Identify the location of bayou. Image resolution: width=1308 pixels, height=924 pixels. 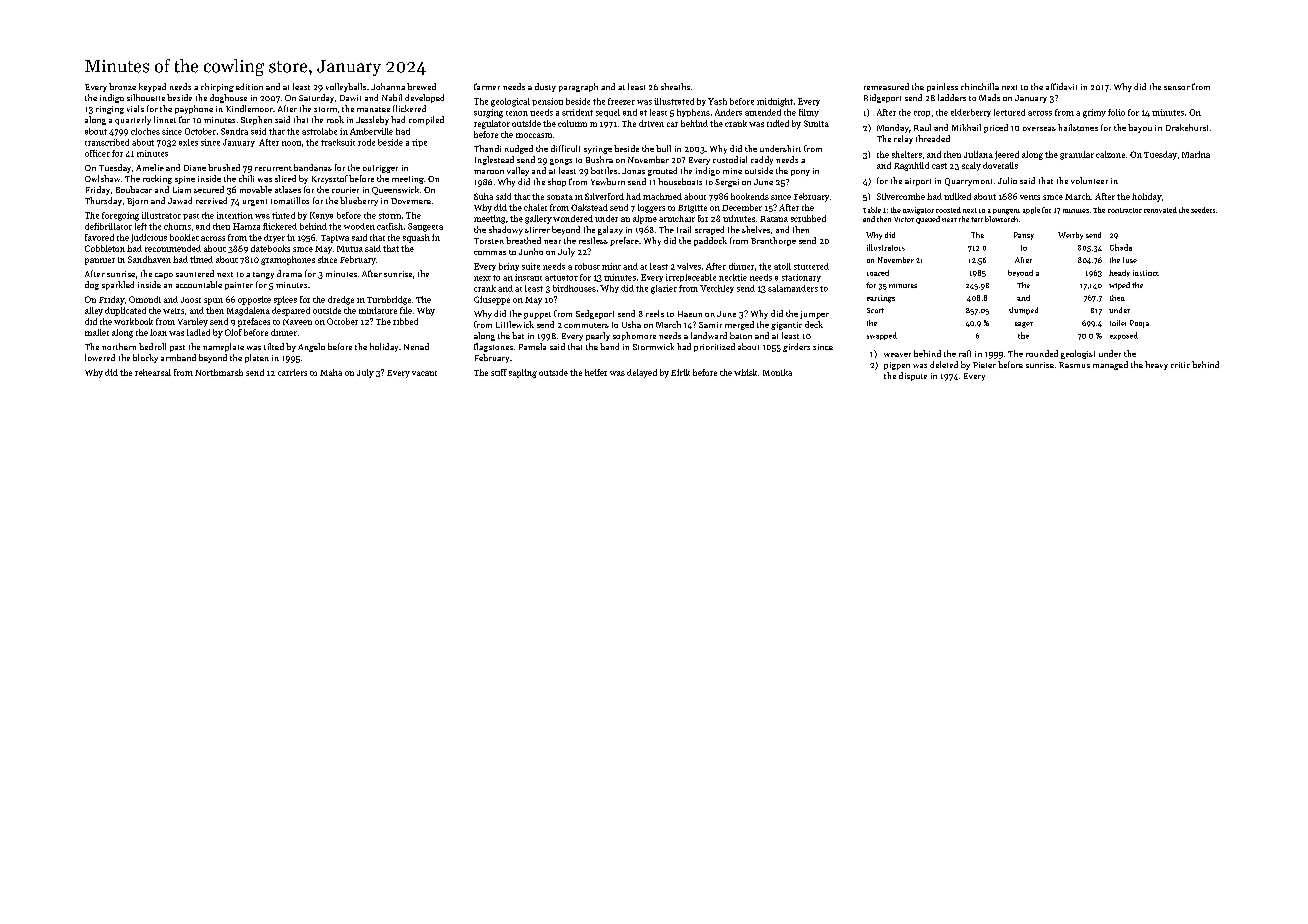
(1140, 128).
